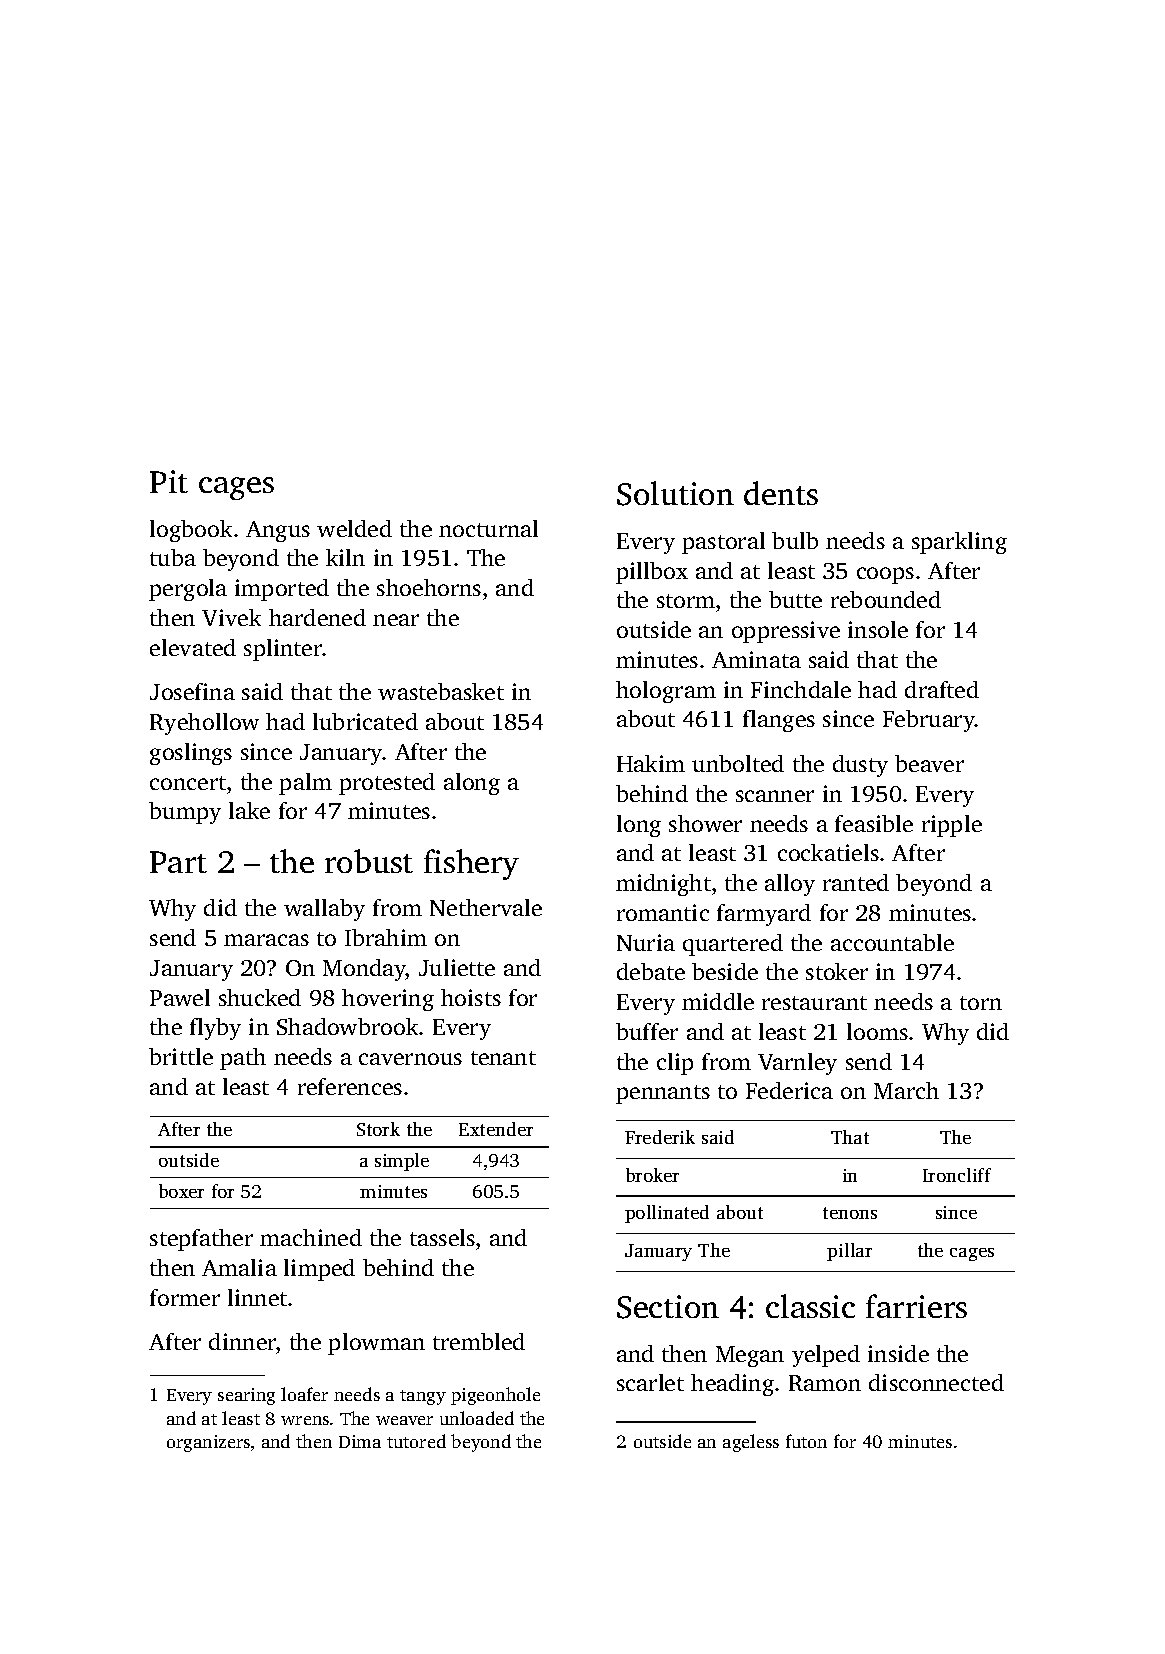  I want to click on Solution, so click(675, 493).
